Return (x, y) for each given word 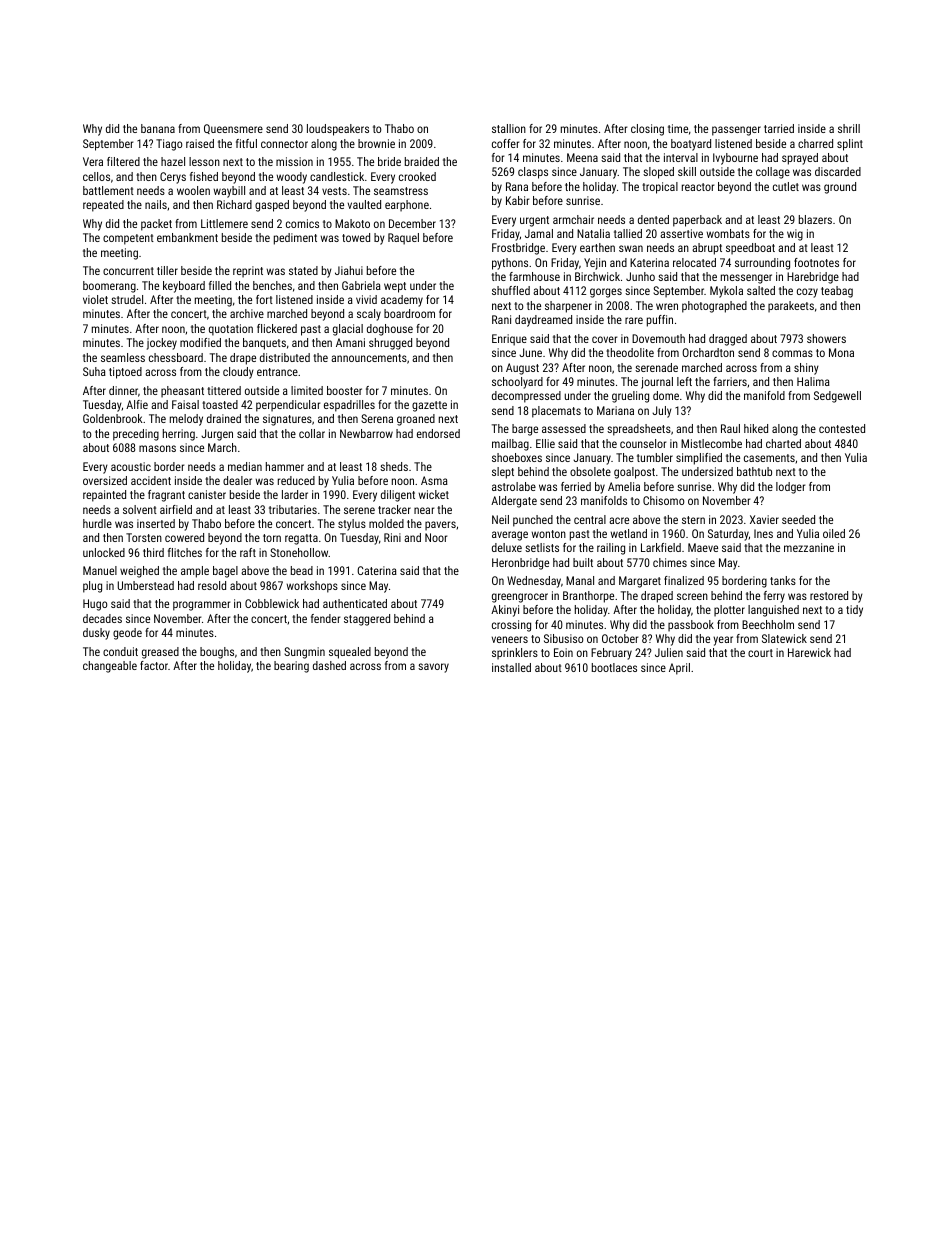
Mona (841, 352)
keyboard (184, 287)
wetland (629, 533)
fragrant (166, 496)
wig (795, 235)
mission (294, 161)
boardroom (409, 313)
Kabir (517, 200)
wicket (434, 494)
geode (127, 634)
